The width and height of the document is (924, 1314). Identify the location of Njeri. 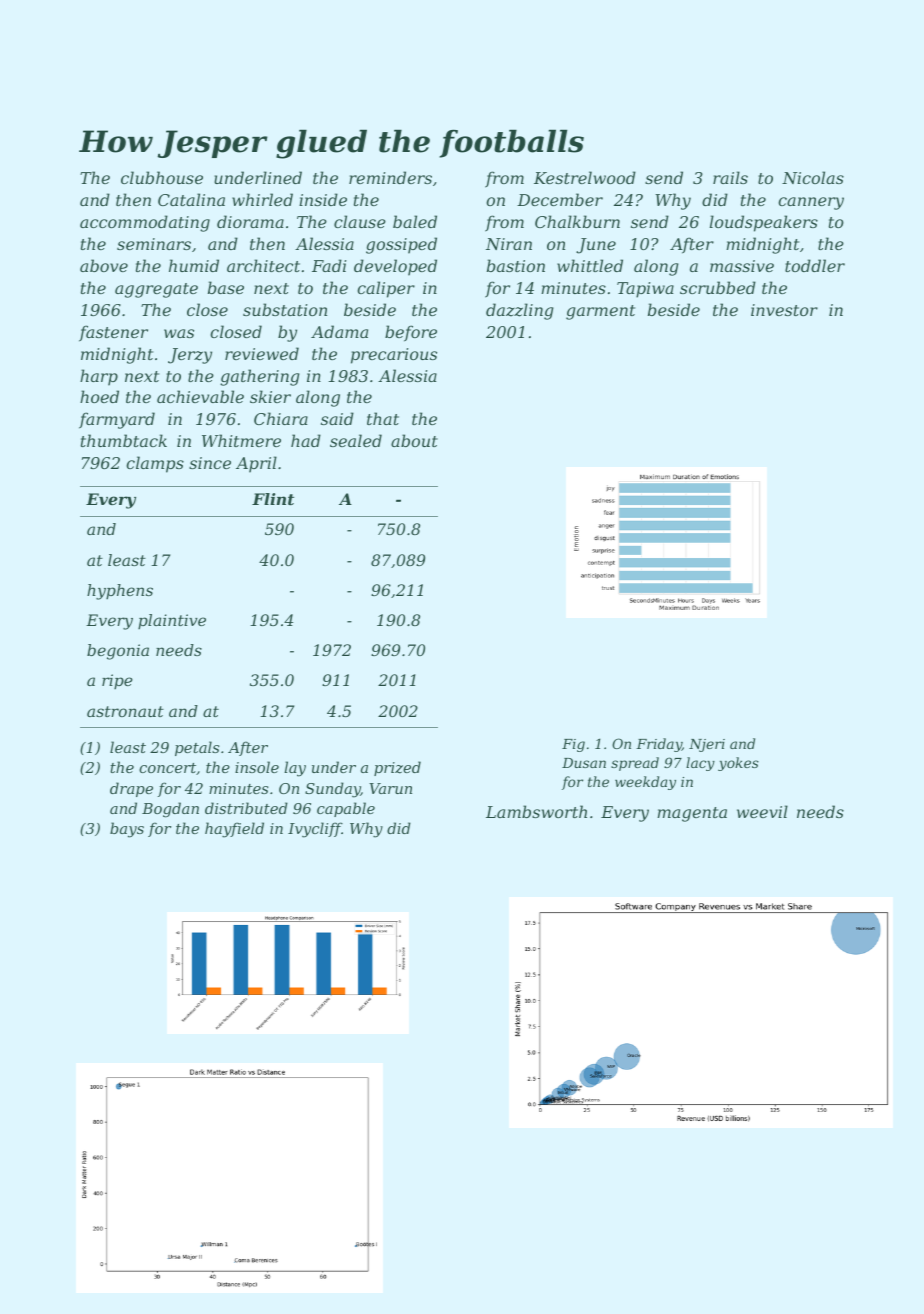
(707, 745).
